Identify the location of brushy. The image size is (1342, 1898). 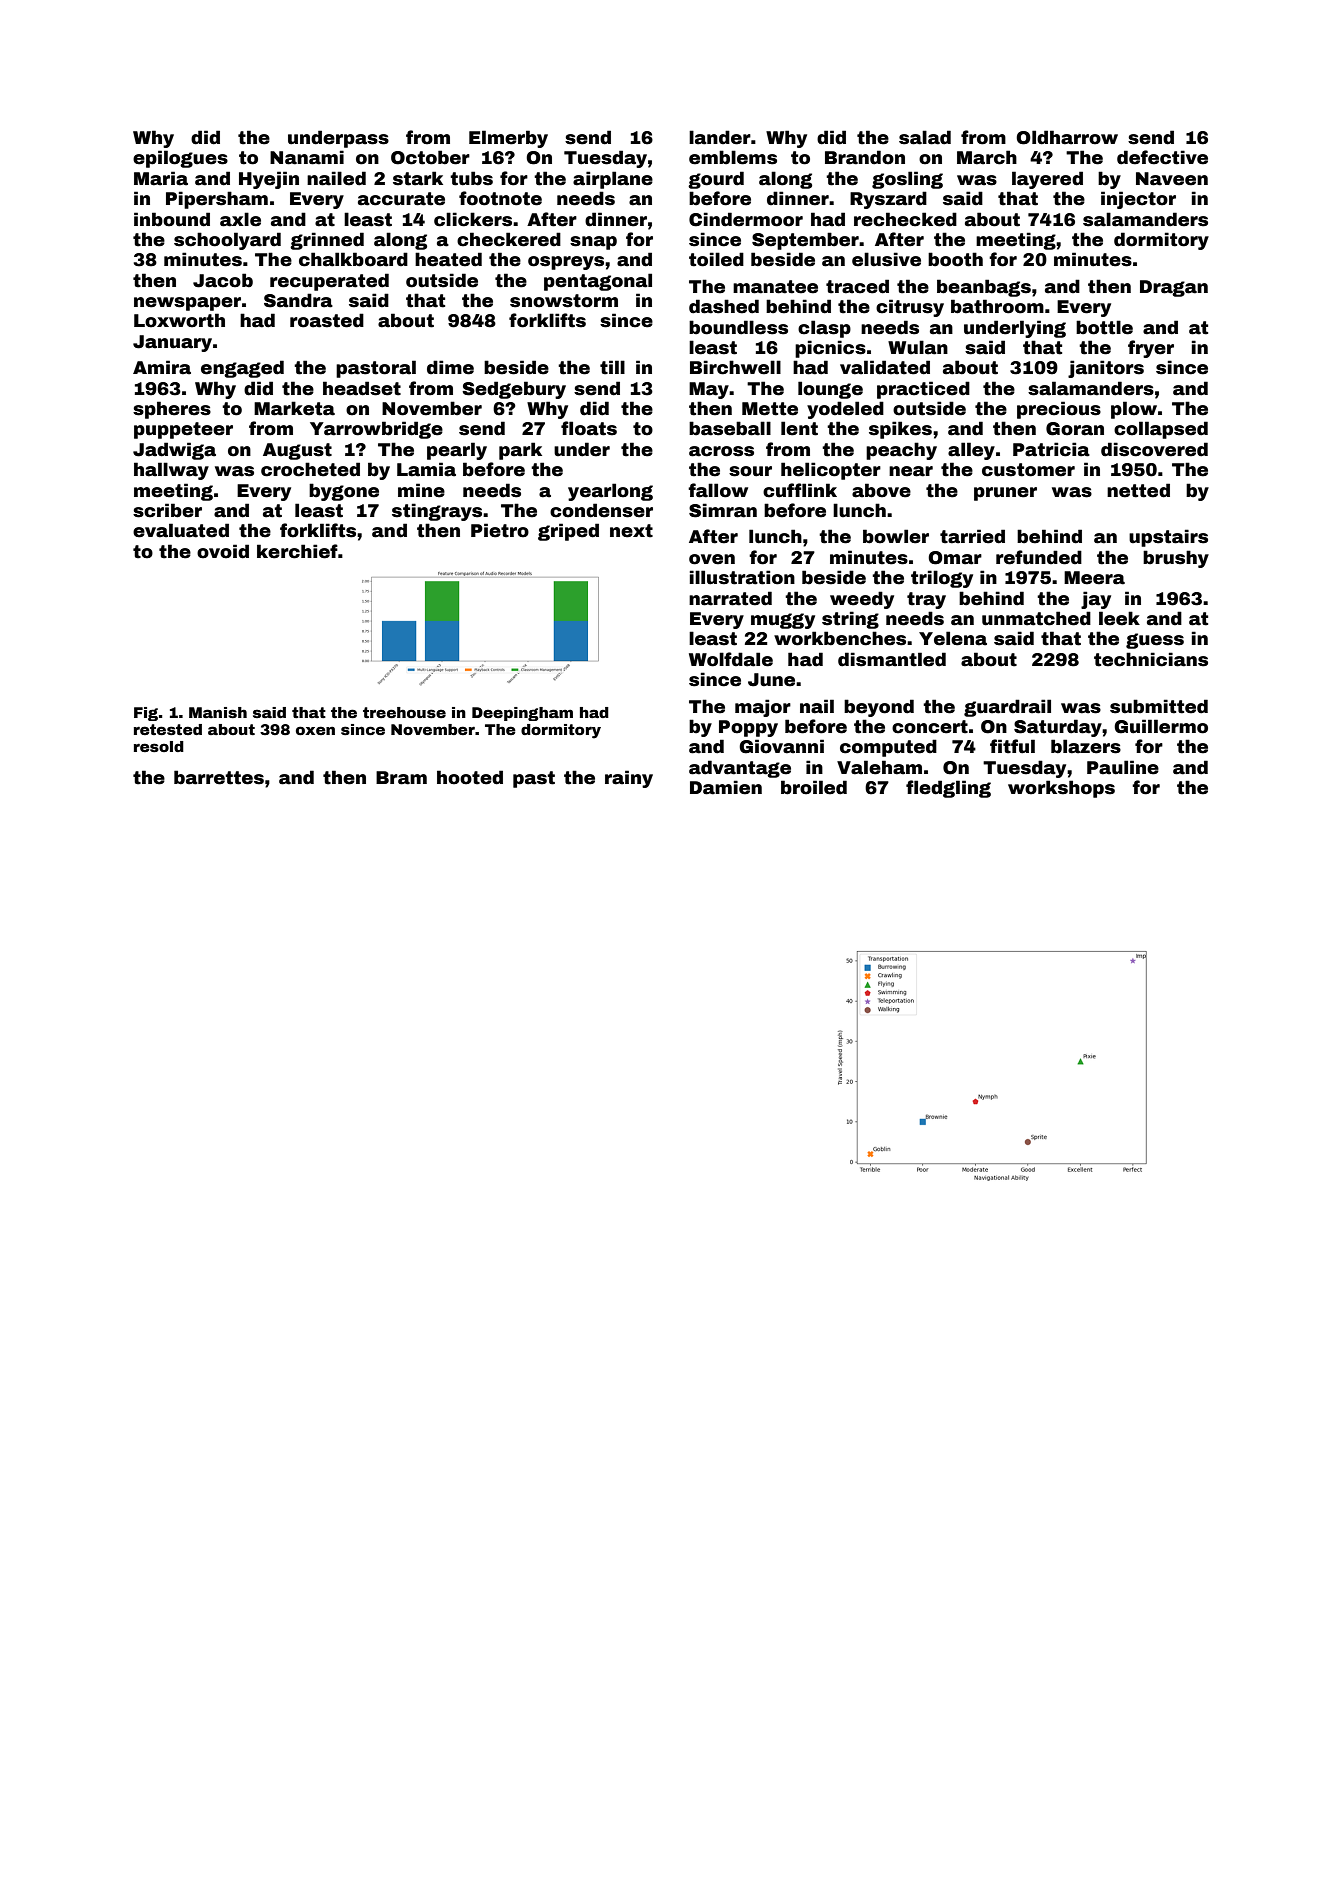
(1176, 559).
